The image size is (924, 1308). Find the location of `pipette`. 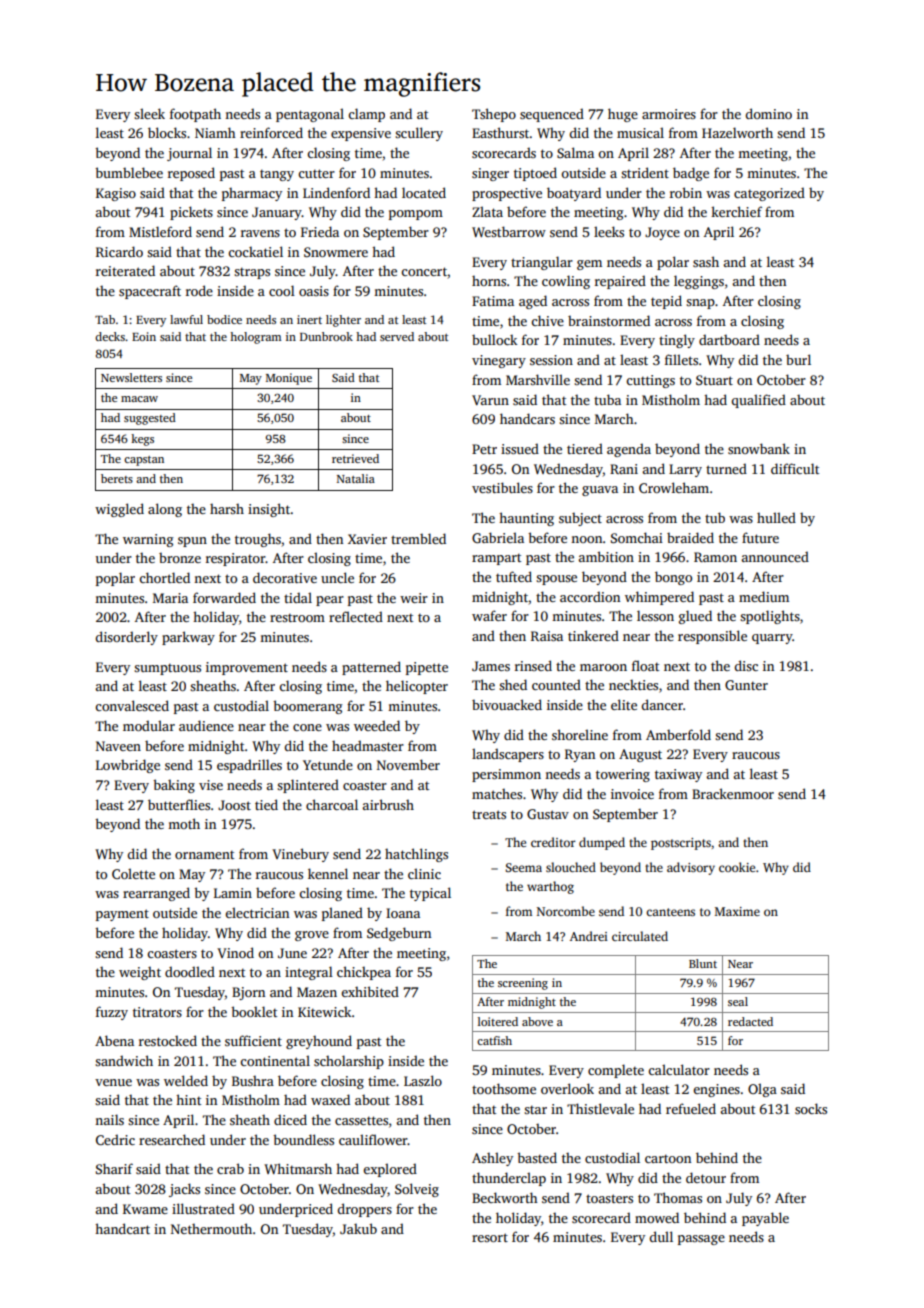

pipette is located at coordinates (427, 668).
